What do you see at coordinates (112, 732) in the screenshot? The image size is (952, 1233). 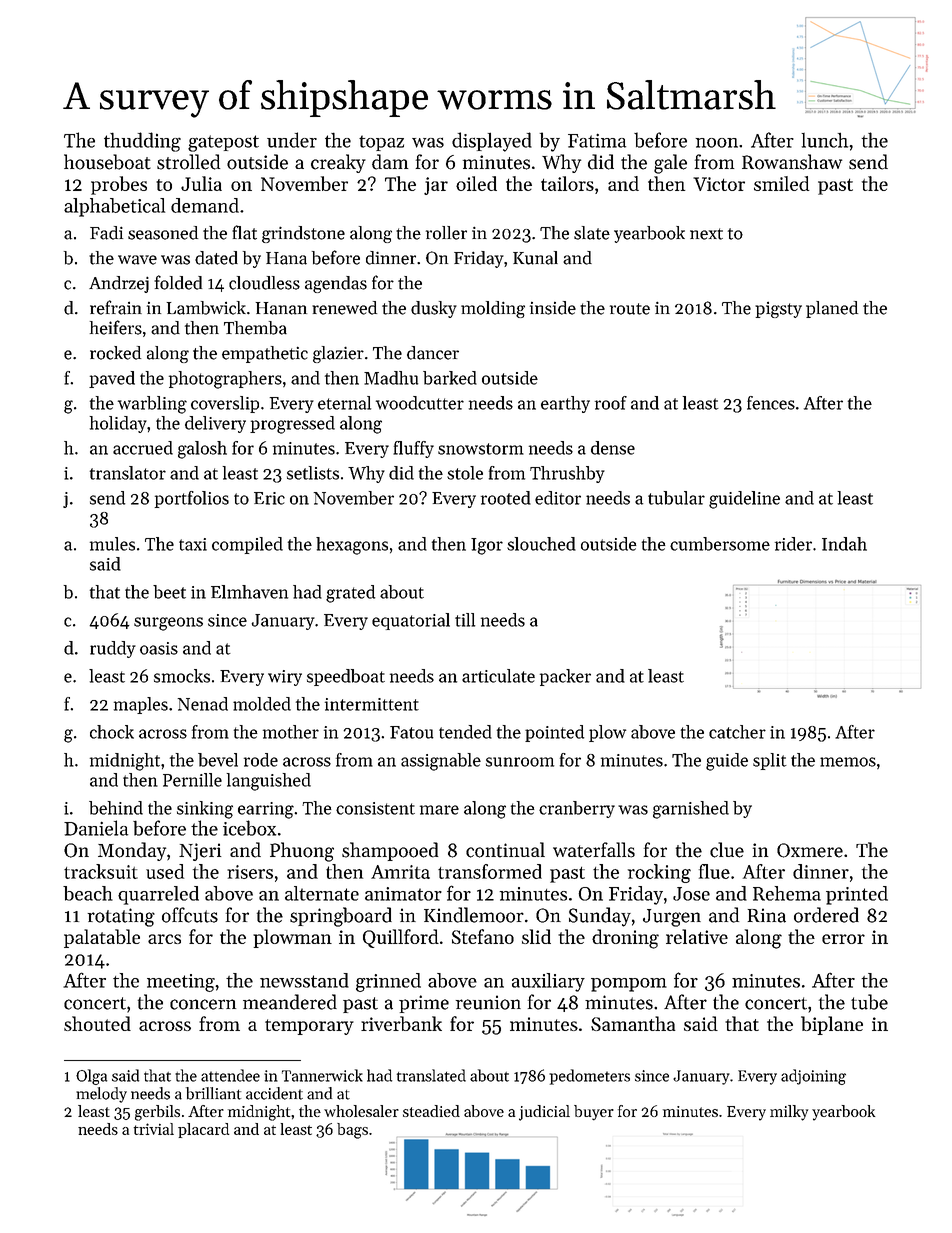 I see `chock` at bounding box center [112, 732].
